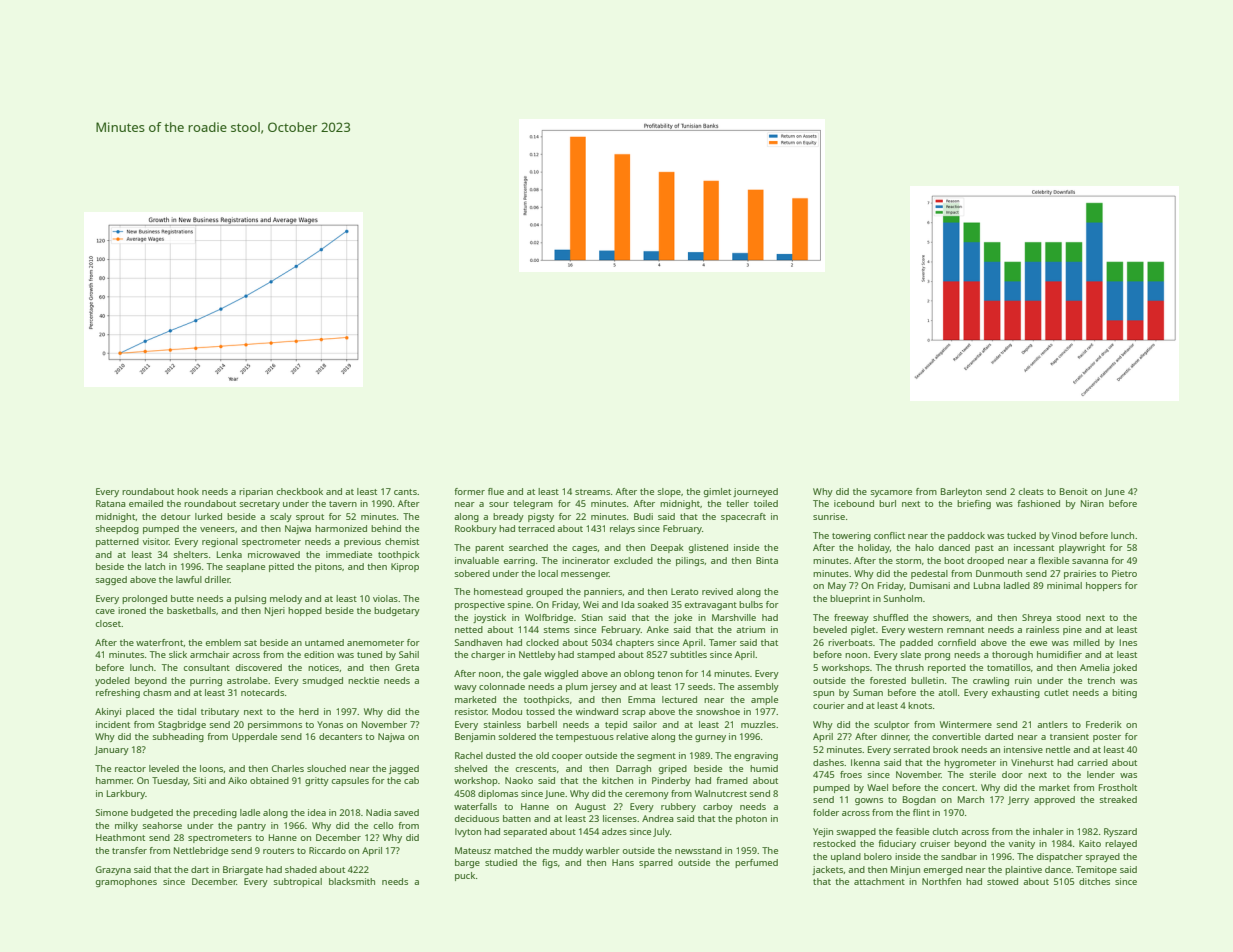  What do you see at coordinates (498, 794) in the screenshot?
I see `diplomas` at bounding box center [498, 794].
